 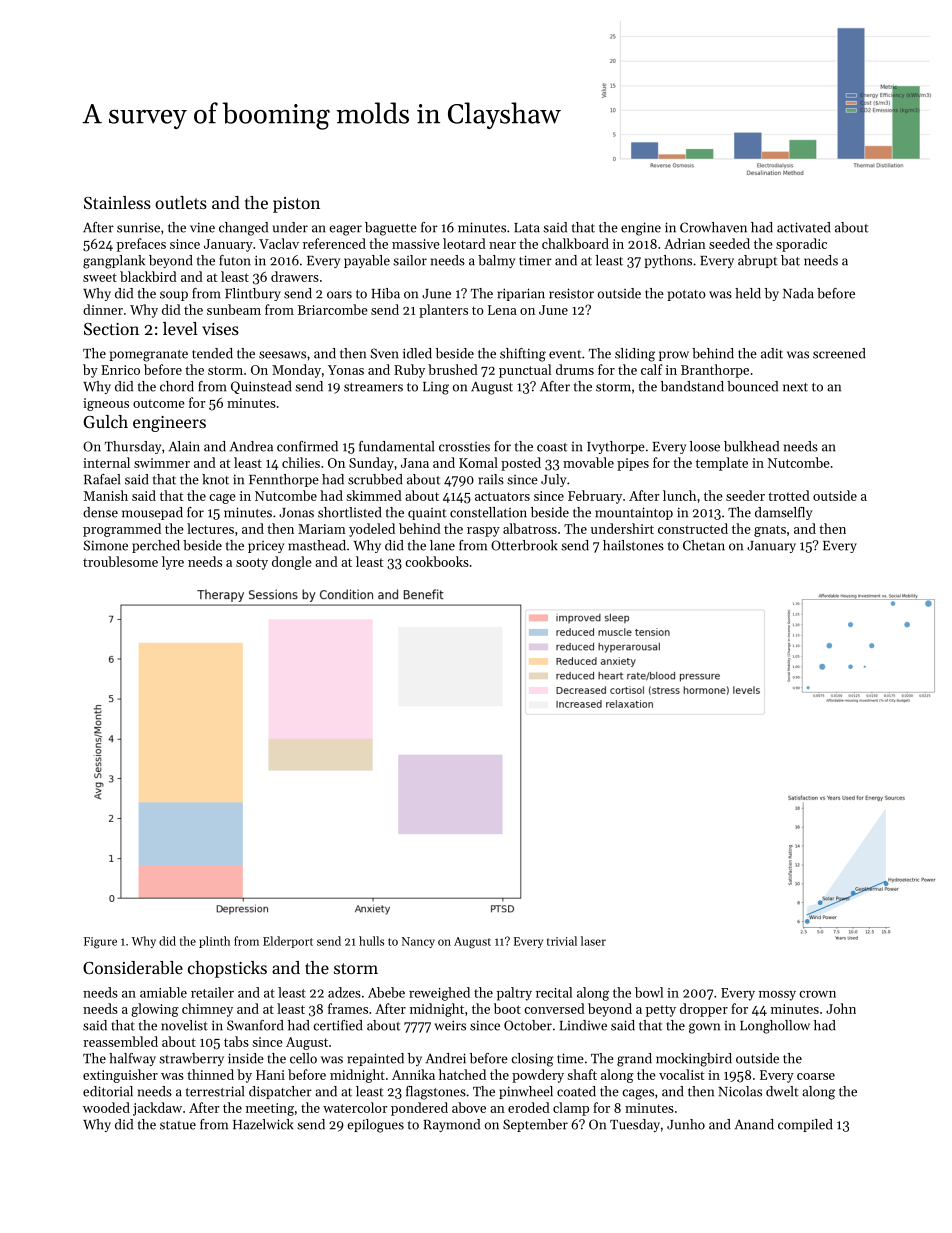 I want to click on Abebe, so click(x=386, y=992).
